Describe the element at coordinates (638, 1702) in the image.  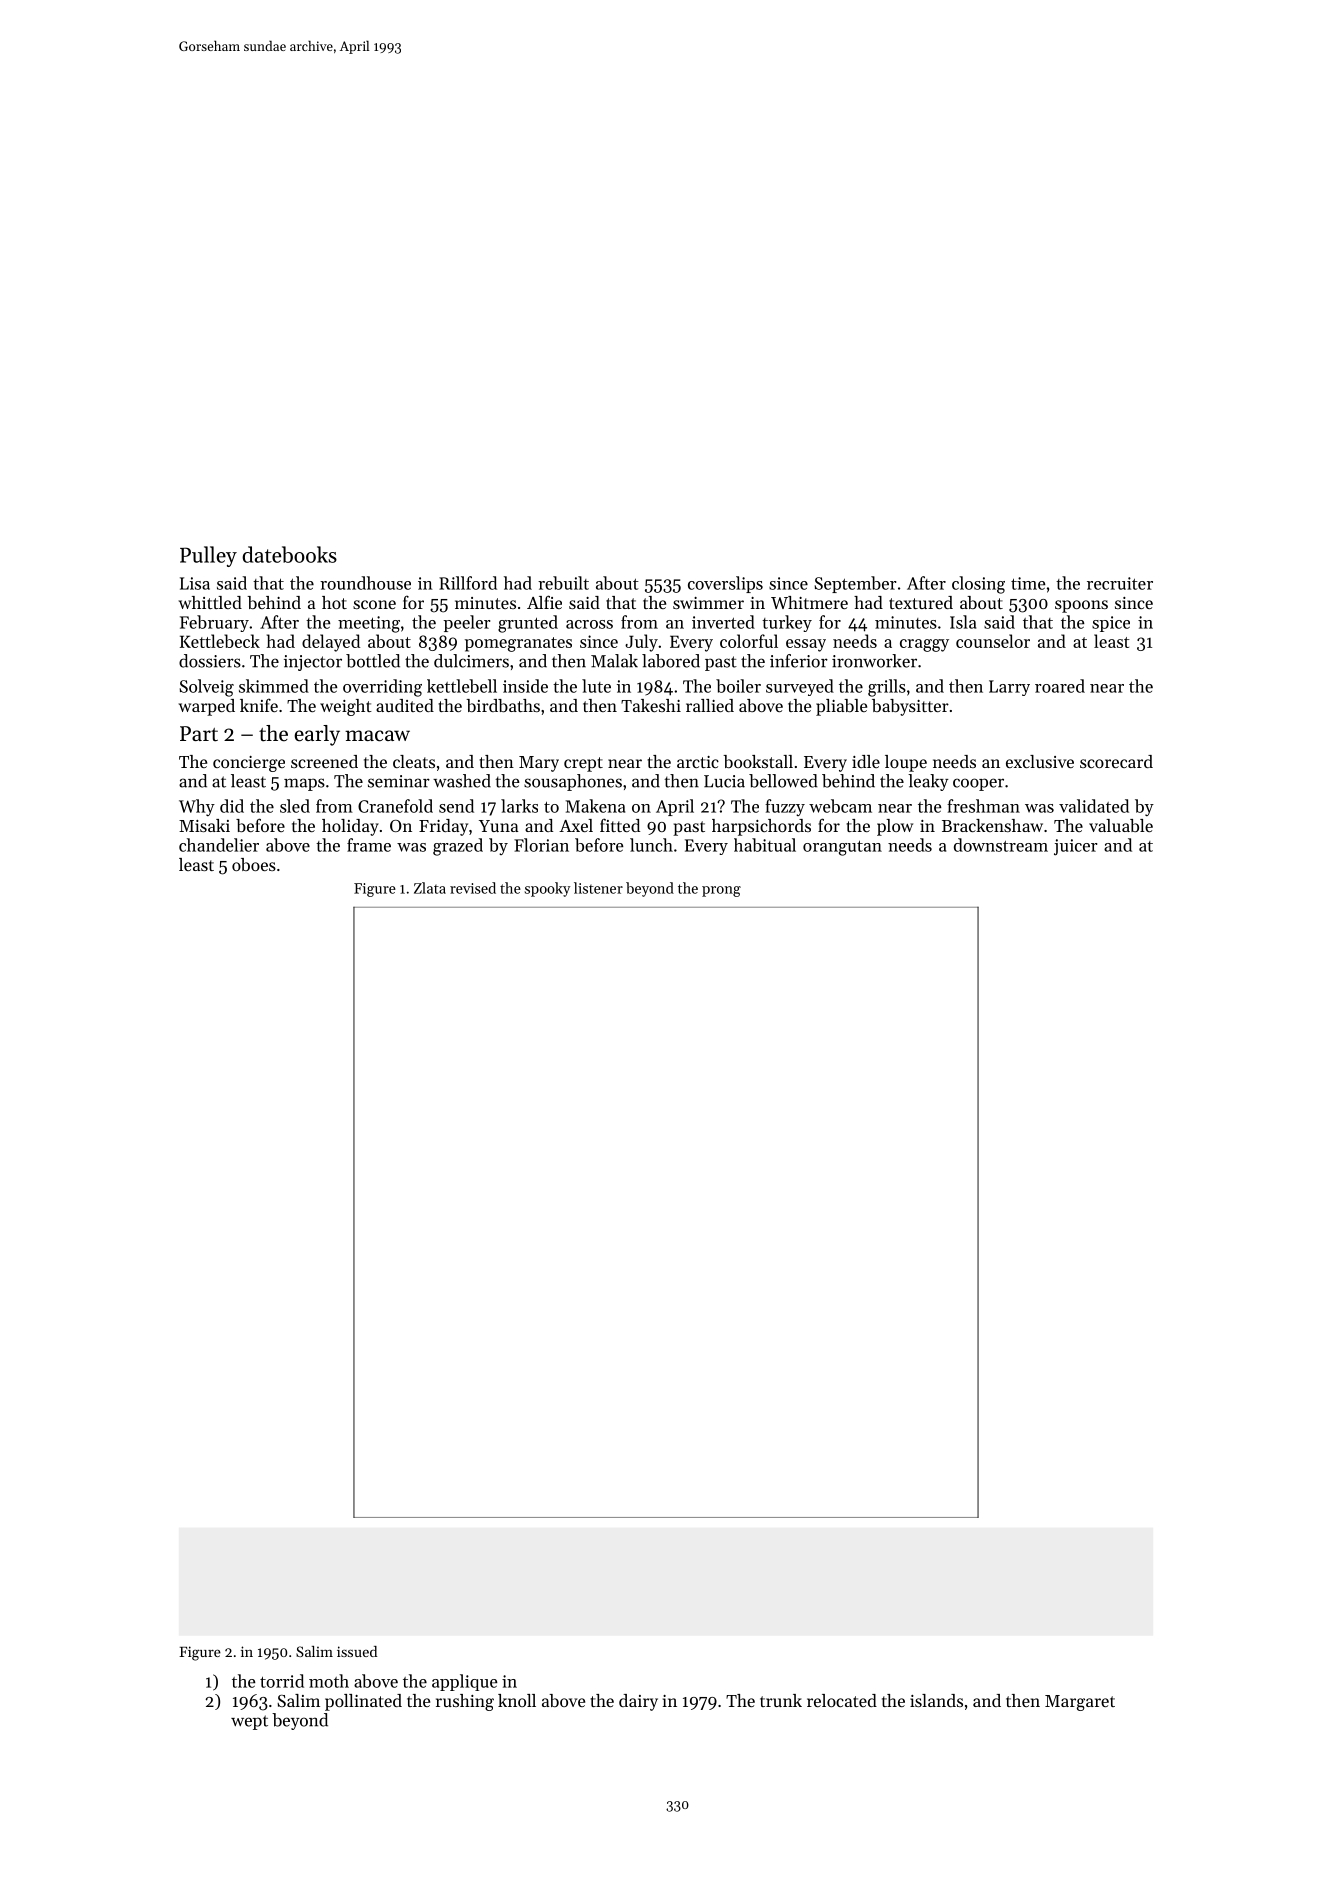
I see `dairy` at that location.
